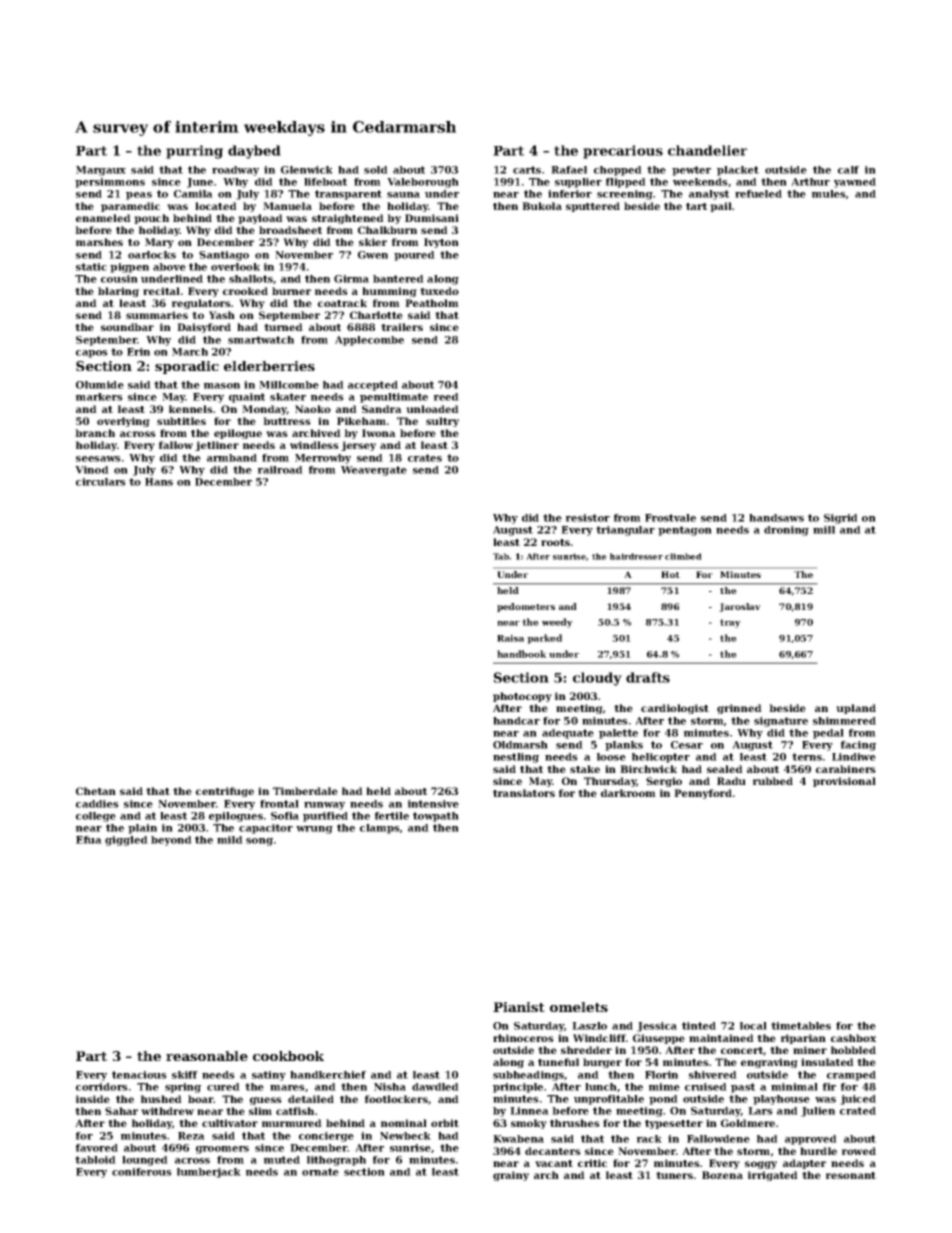 The width and height of the document is (952, 1233). I want to click on placket, so click(738, 171).
